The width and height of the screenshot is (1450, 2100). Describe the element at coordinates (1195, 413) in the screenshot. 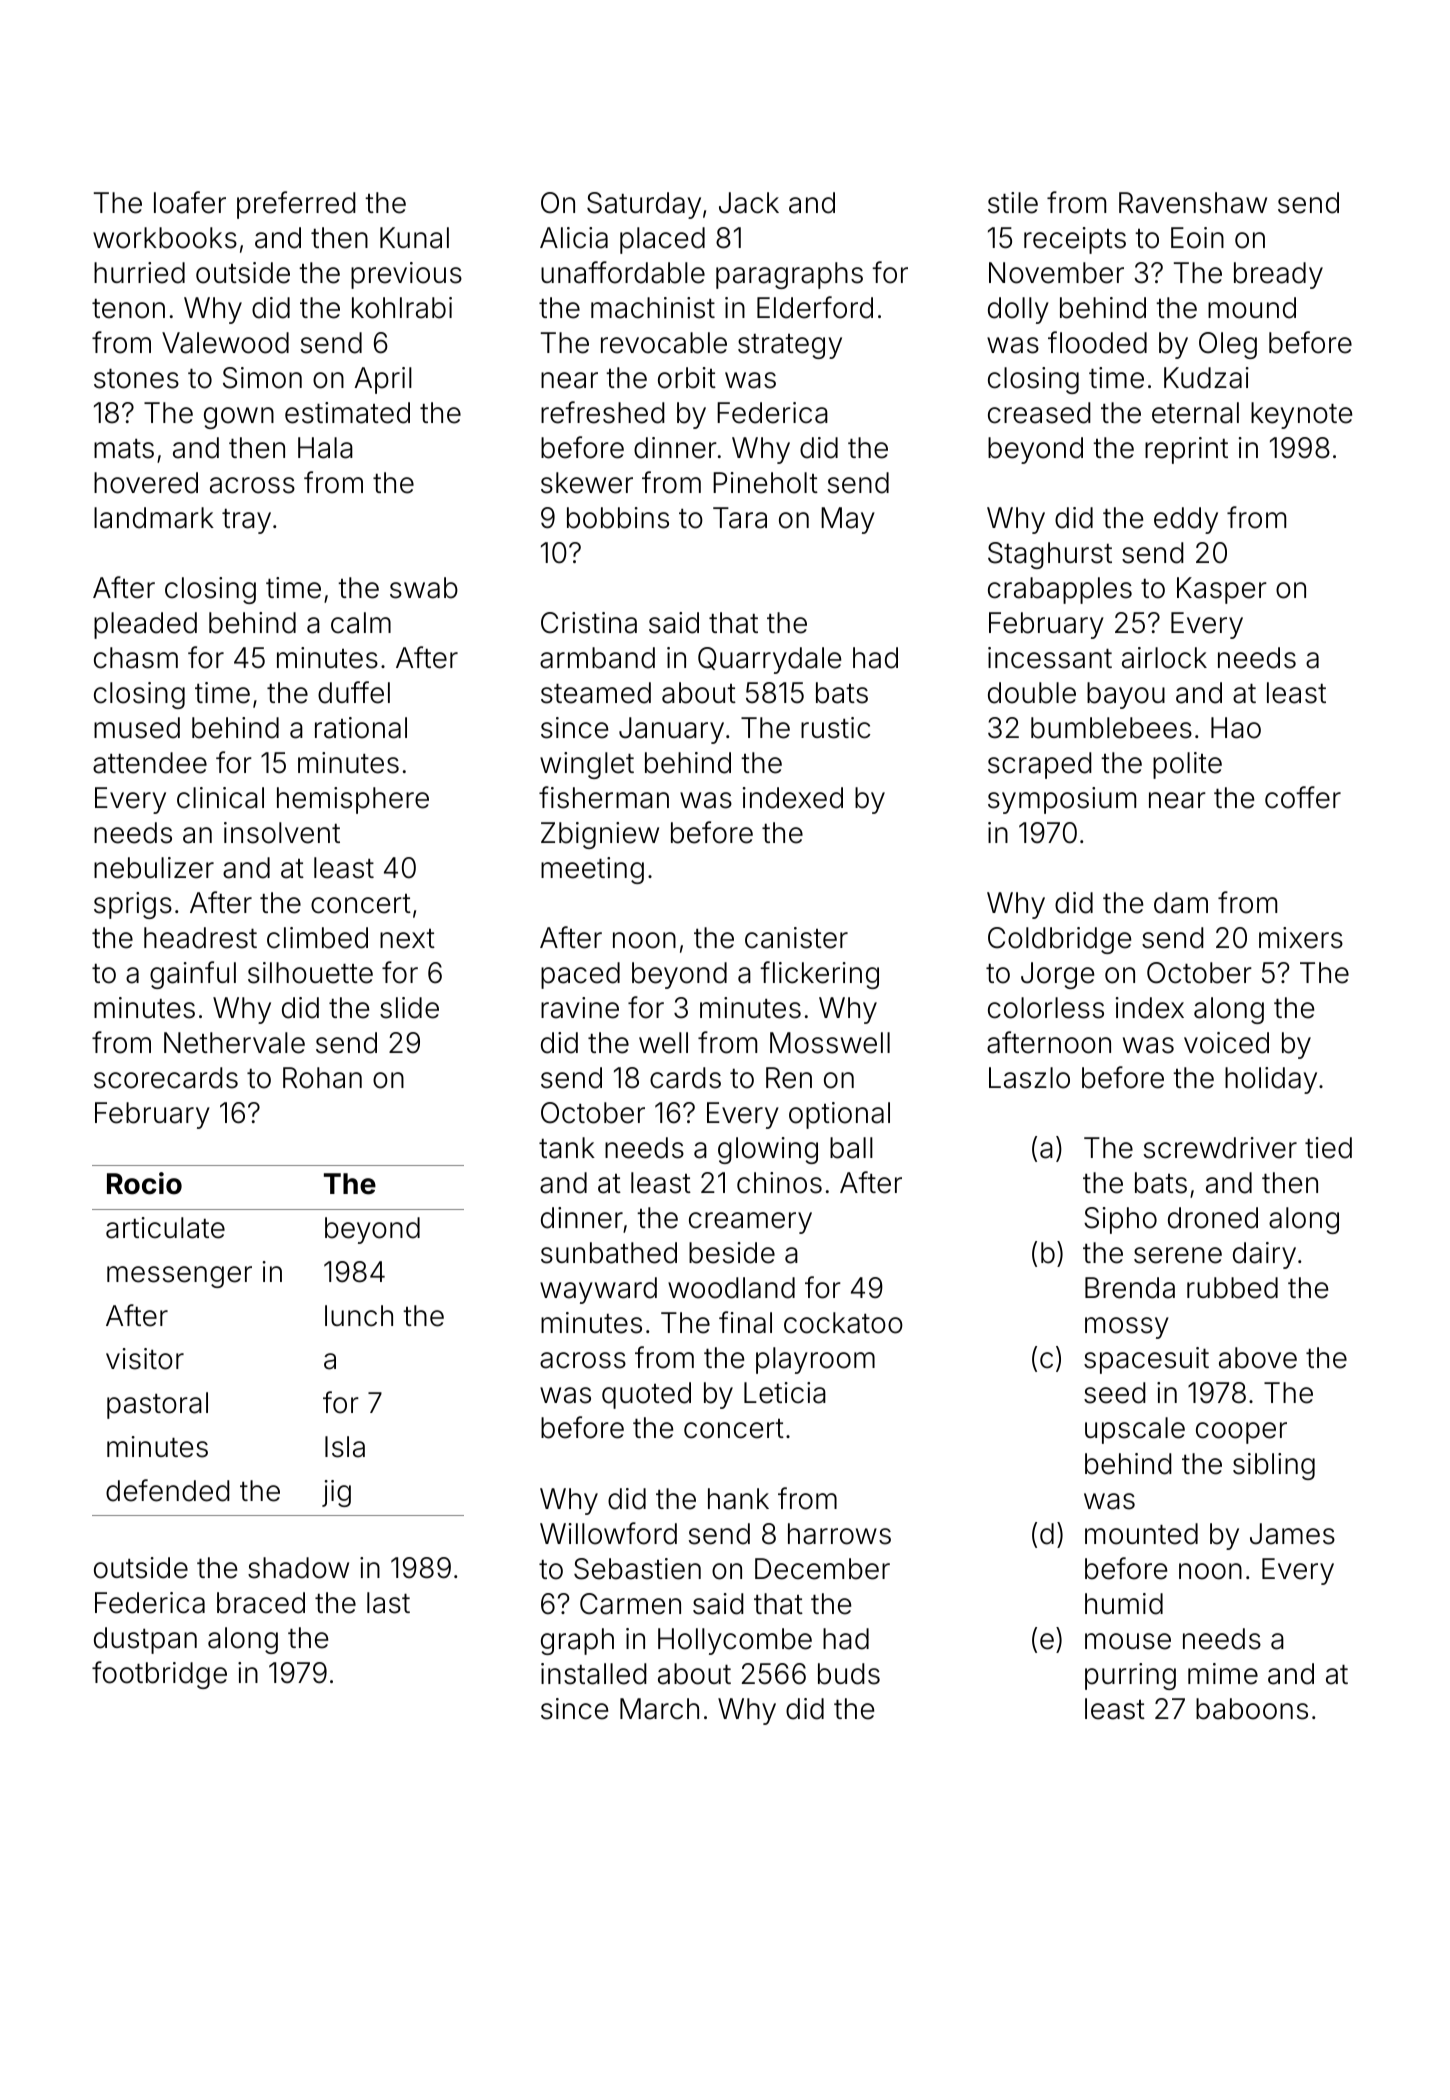

I see `eternal` at that location.
